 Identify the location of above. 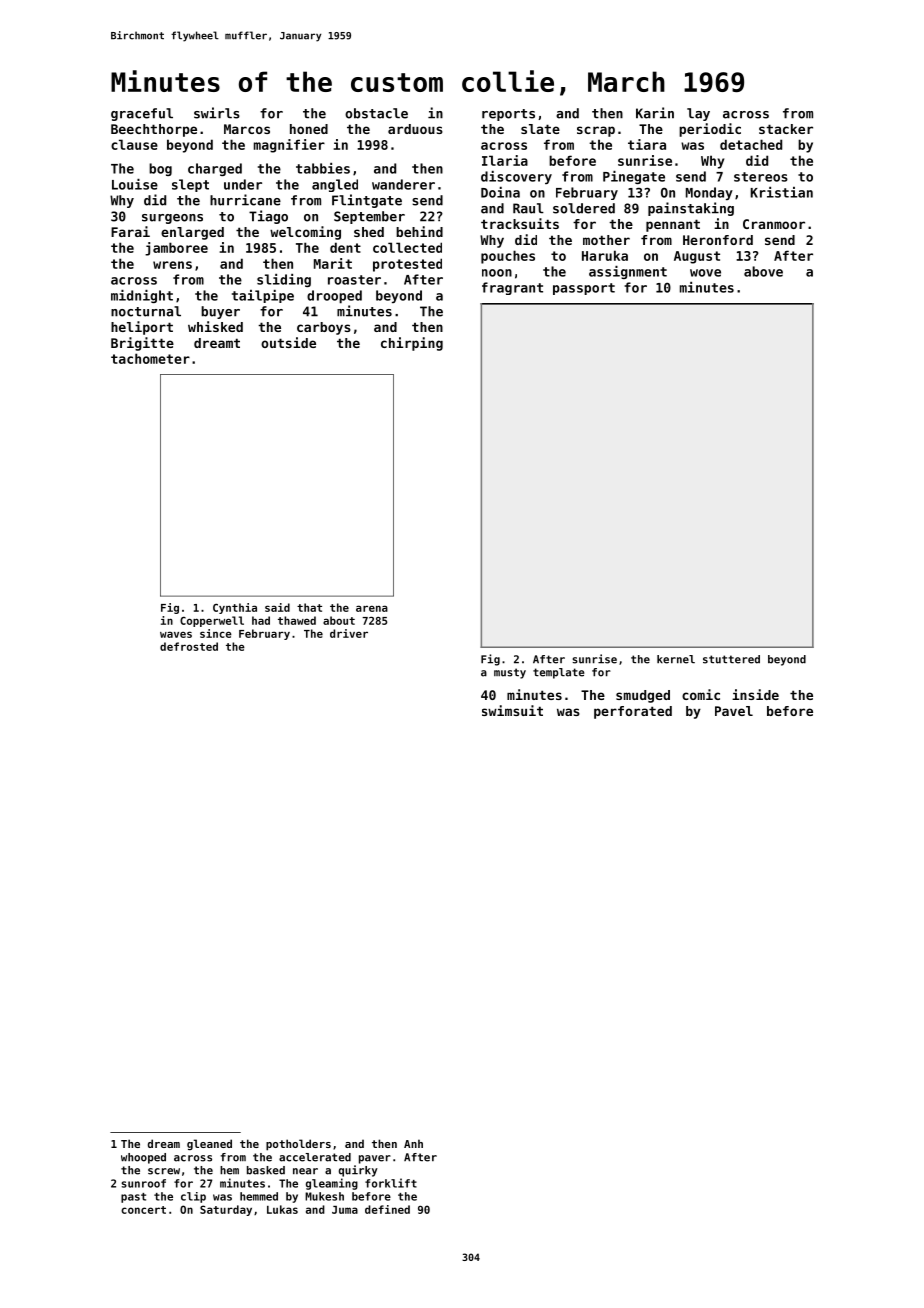
(763, 271).
